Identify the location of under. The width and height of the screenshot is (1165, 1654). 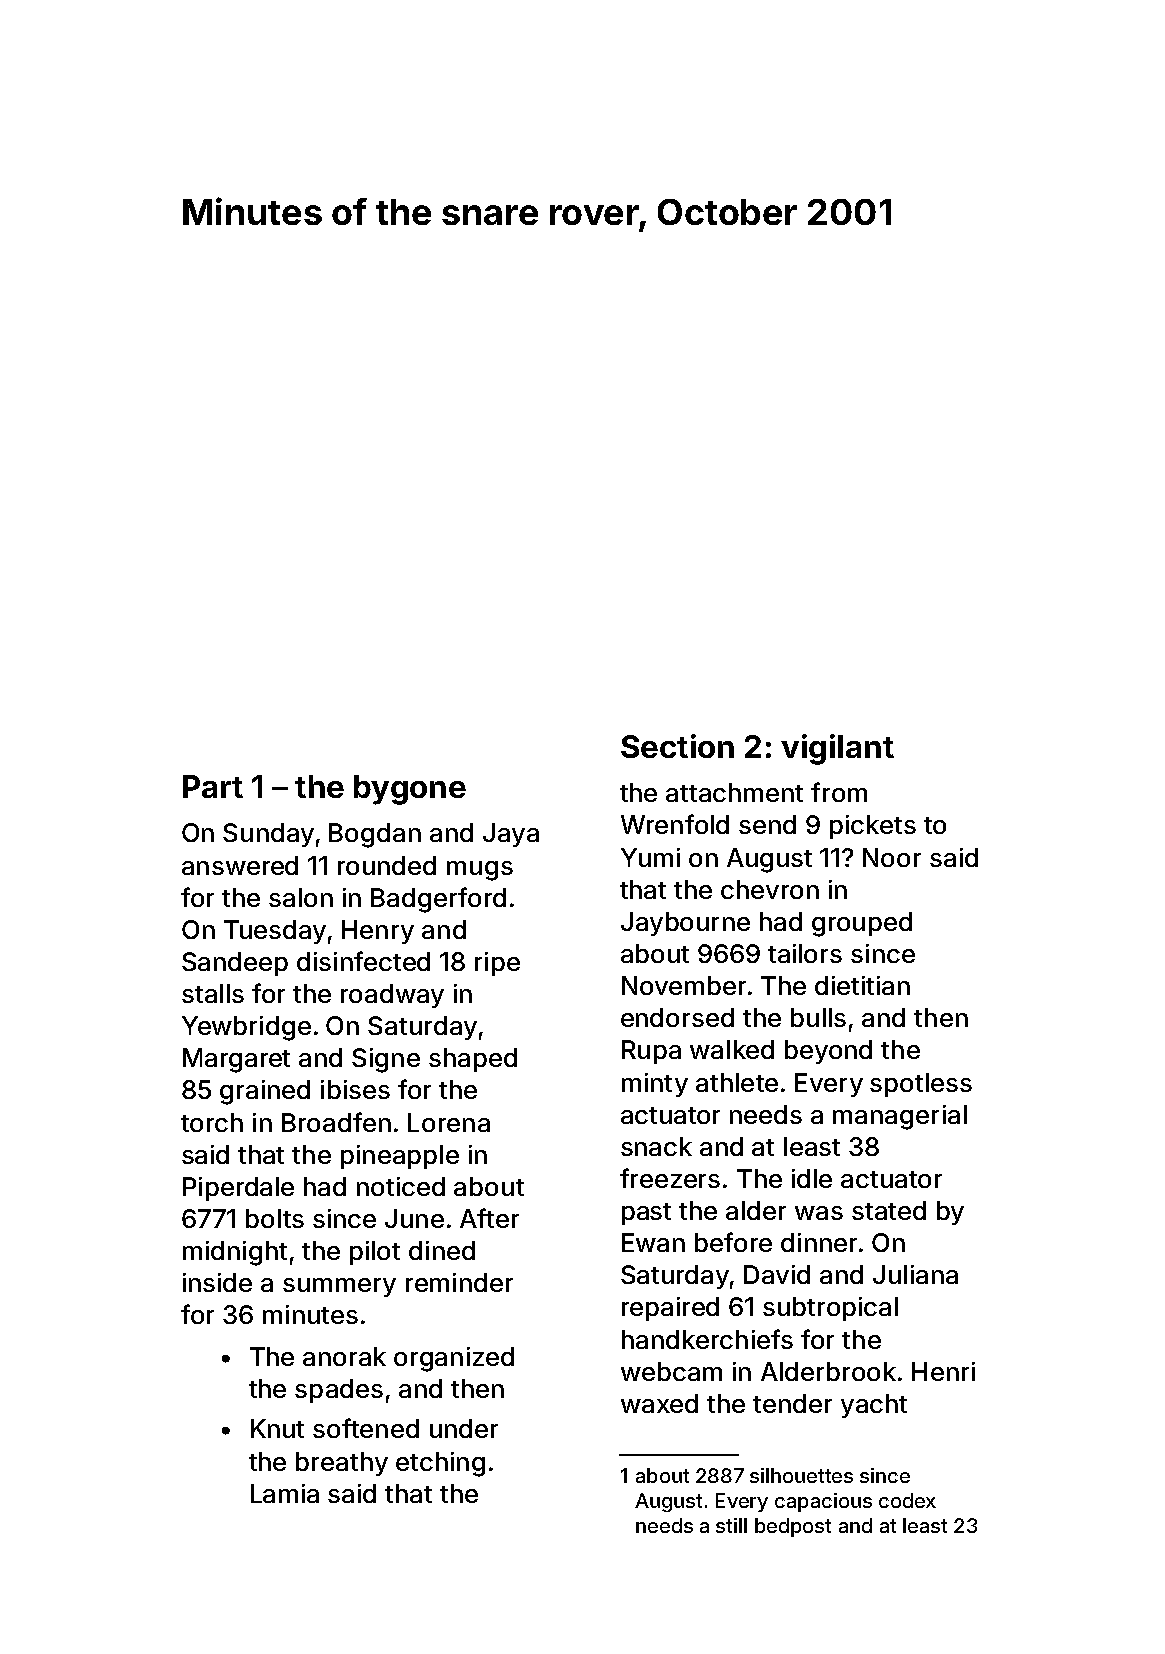
(464, 1428).
